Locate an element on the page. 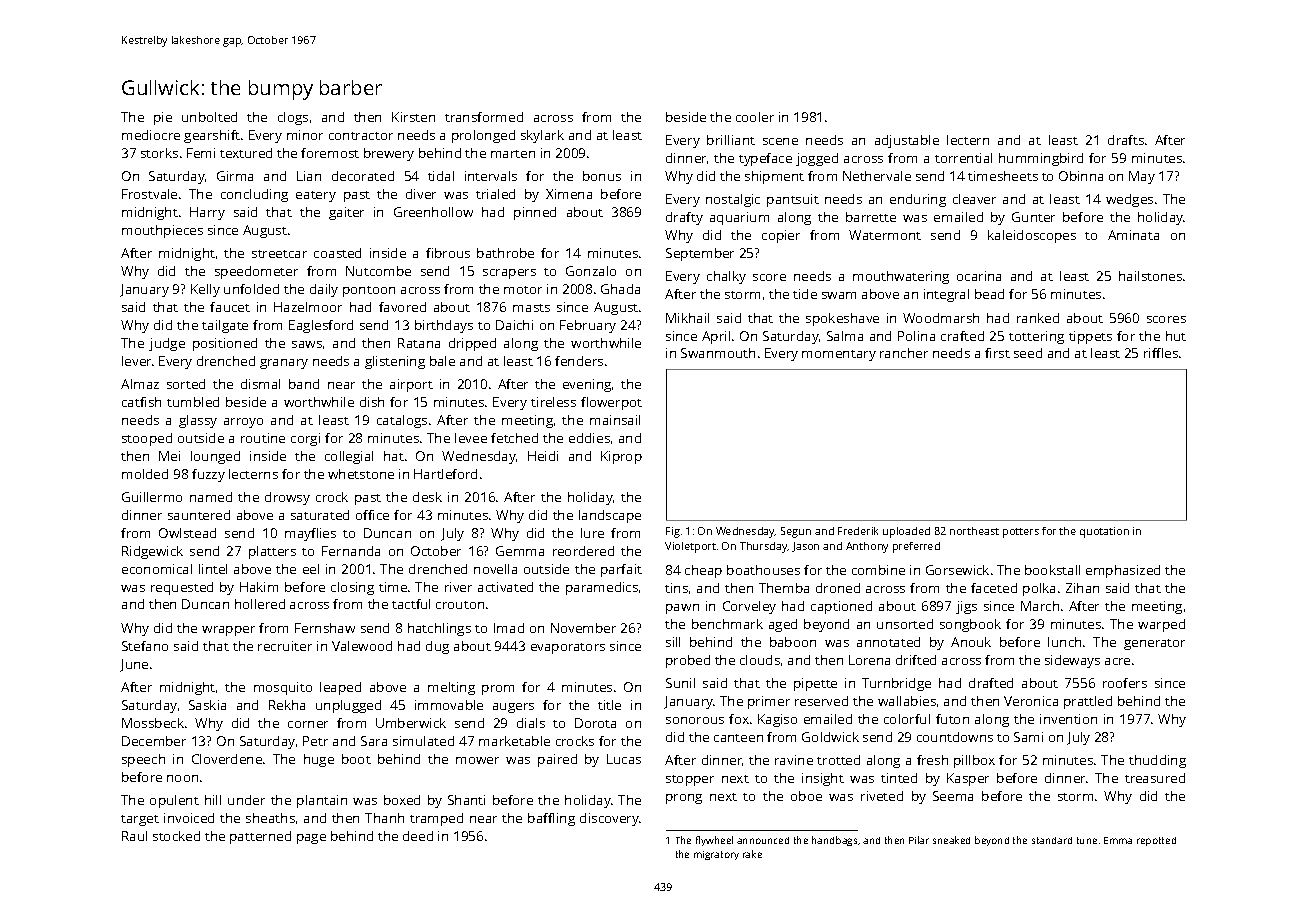  migratory is located at coordinates (716, 855).
